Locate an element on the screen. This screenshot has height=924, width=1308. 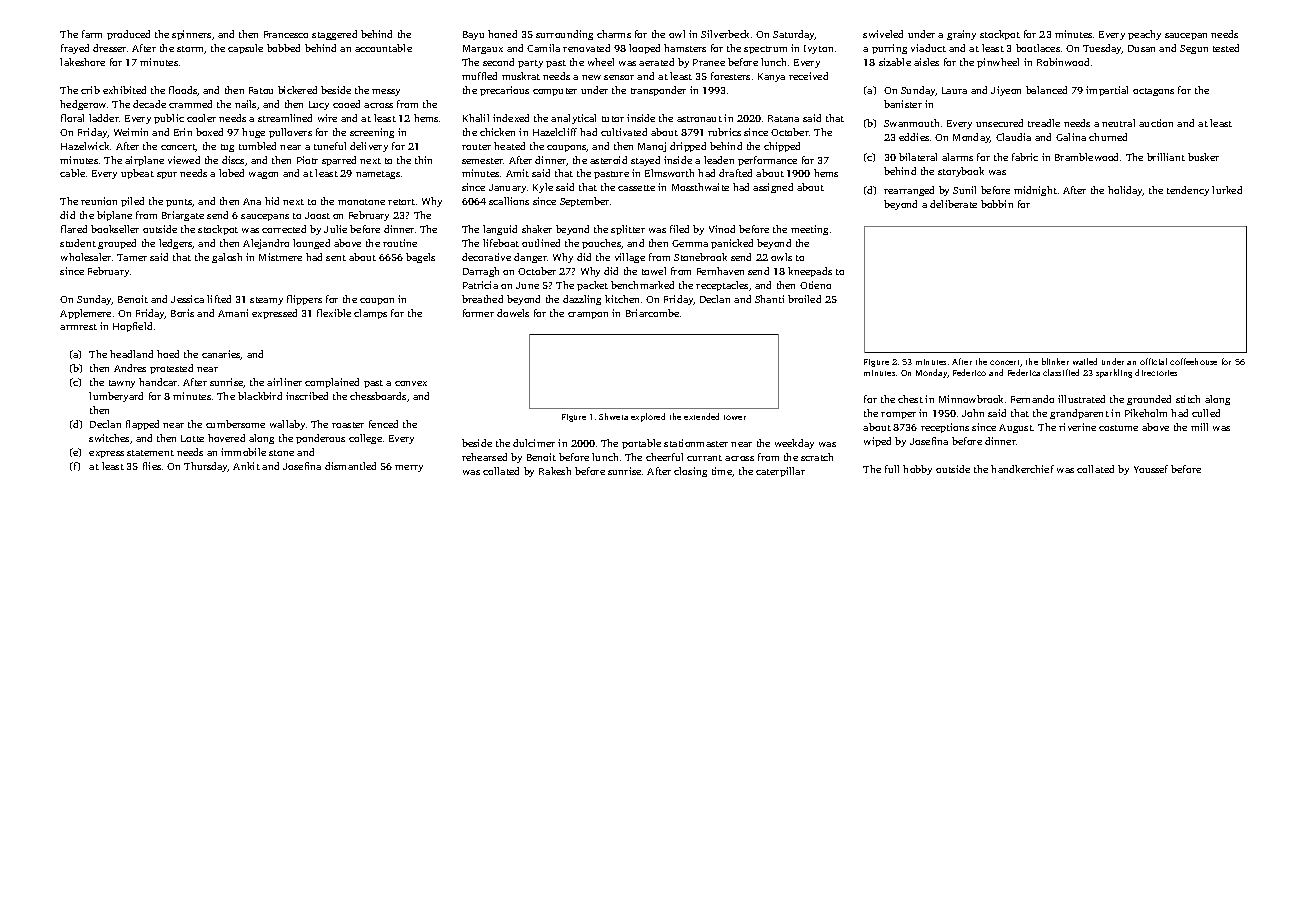
peachy is located at coordinates (1144, 35).
